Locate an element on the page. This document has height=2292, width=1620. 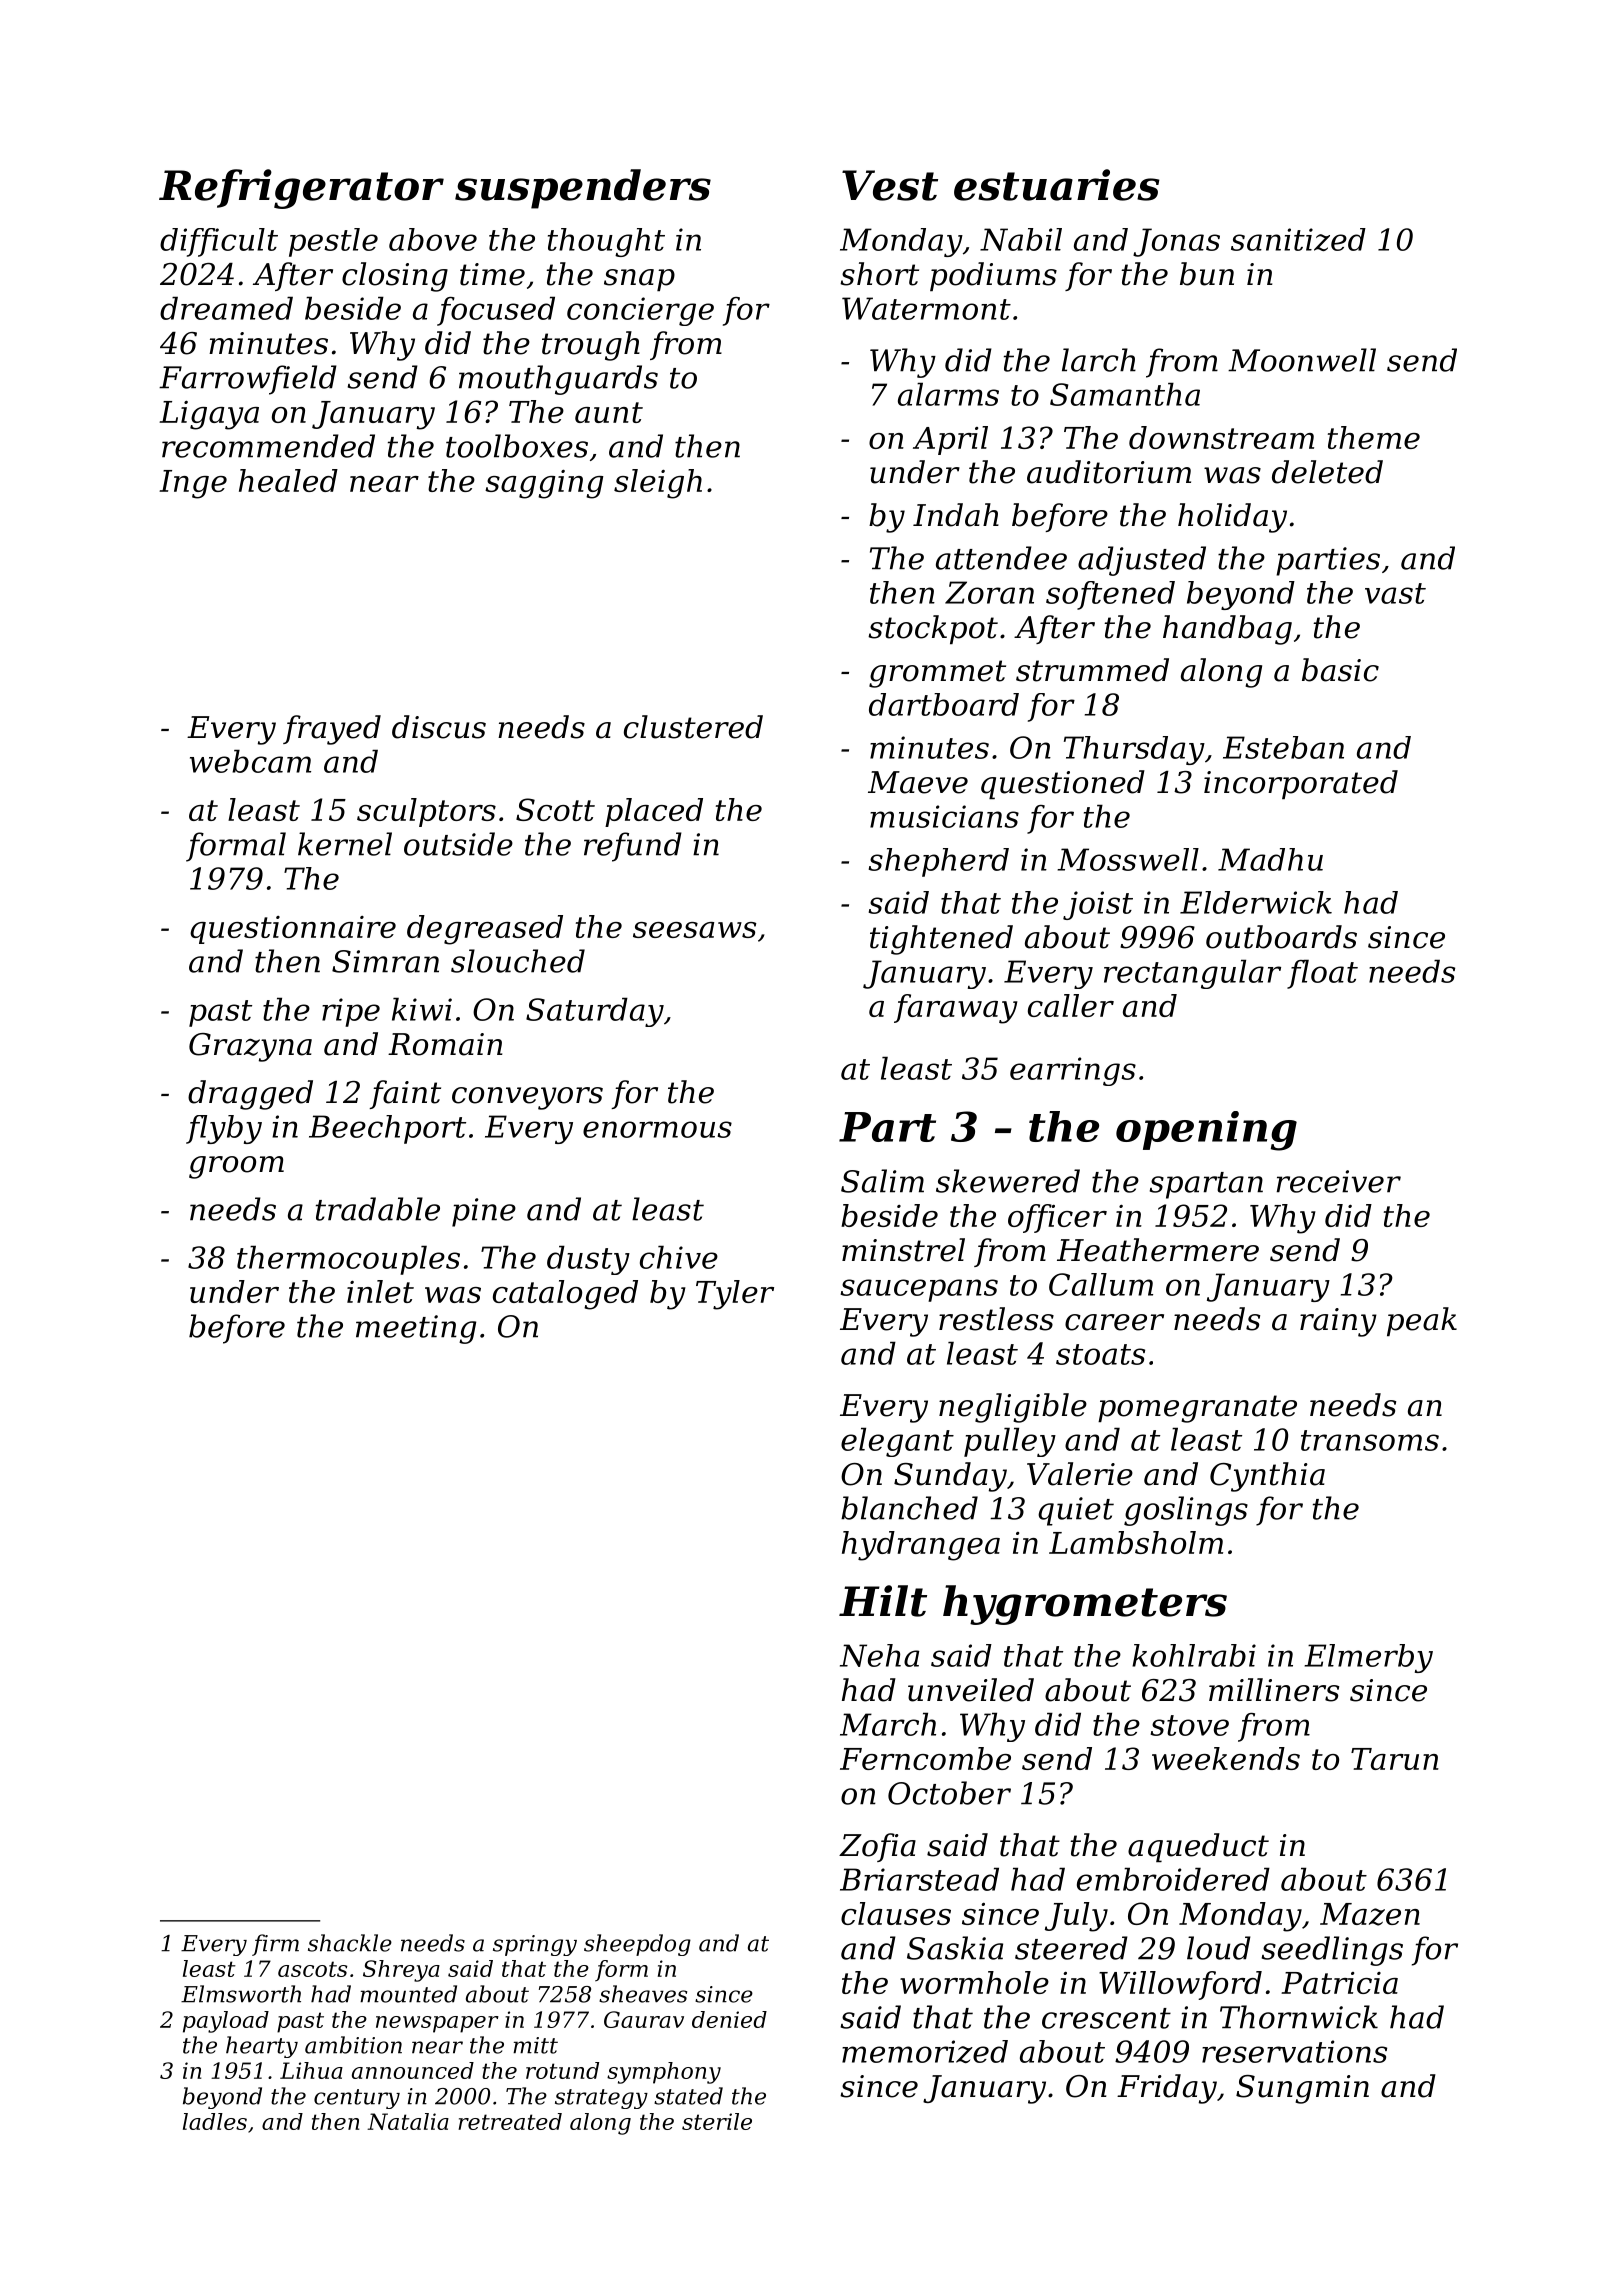
refund is located at coordinates (633, 847).
